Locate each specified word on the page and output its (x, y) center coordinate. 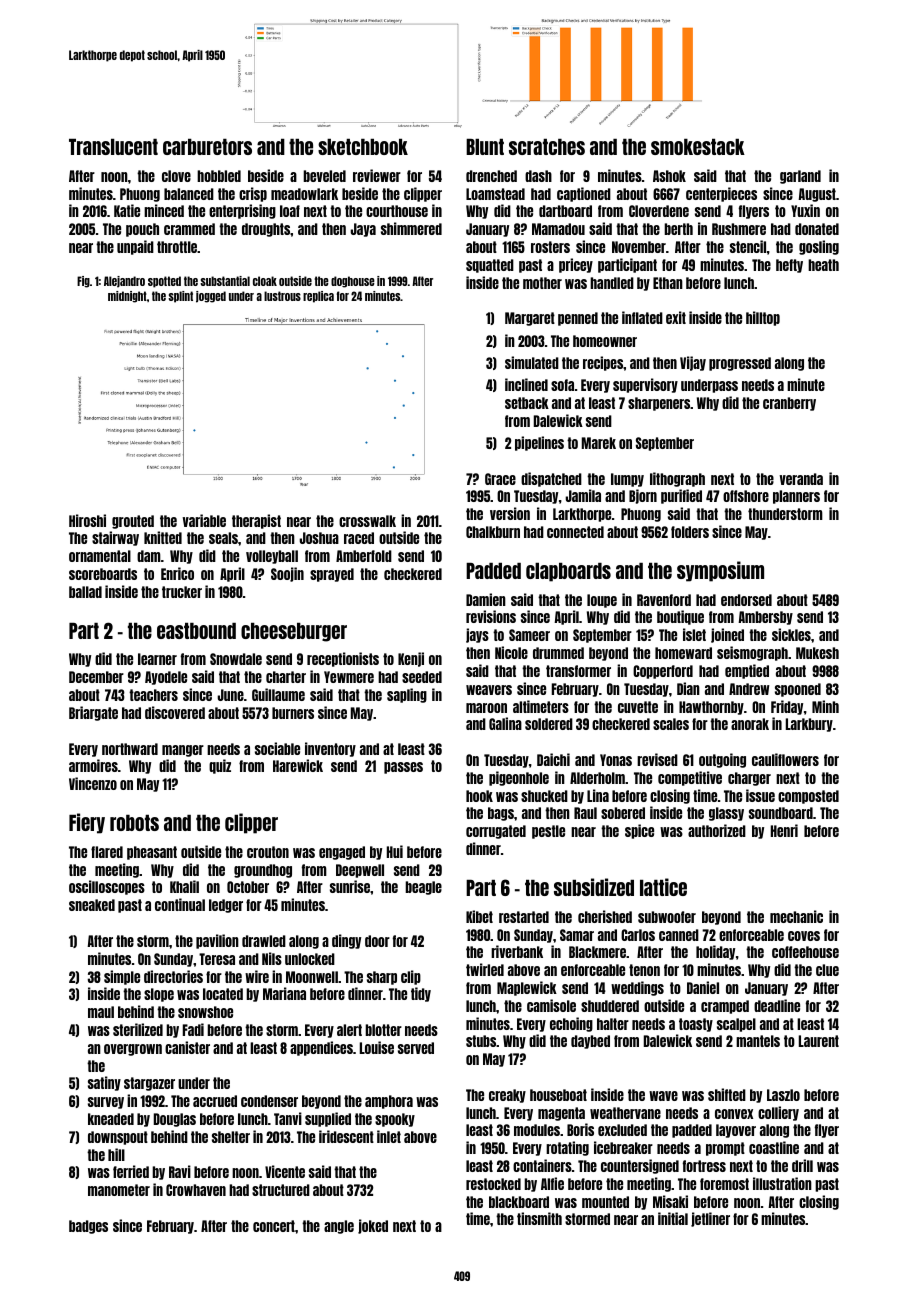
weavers (489, 690)
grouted (133, 522)
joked (373, 1226)
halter (613, 1024)
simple (122, 977)
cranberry (789, 404)
